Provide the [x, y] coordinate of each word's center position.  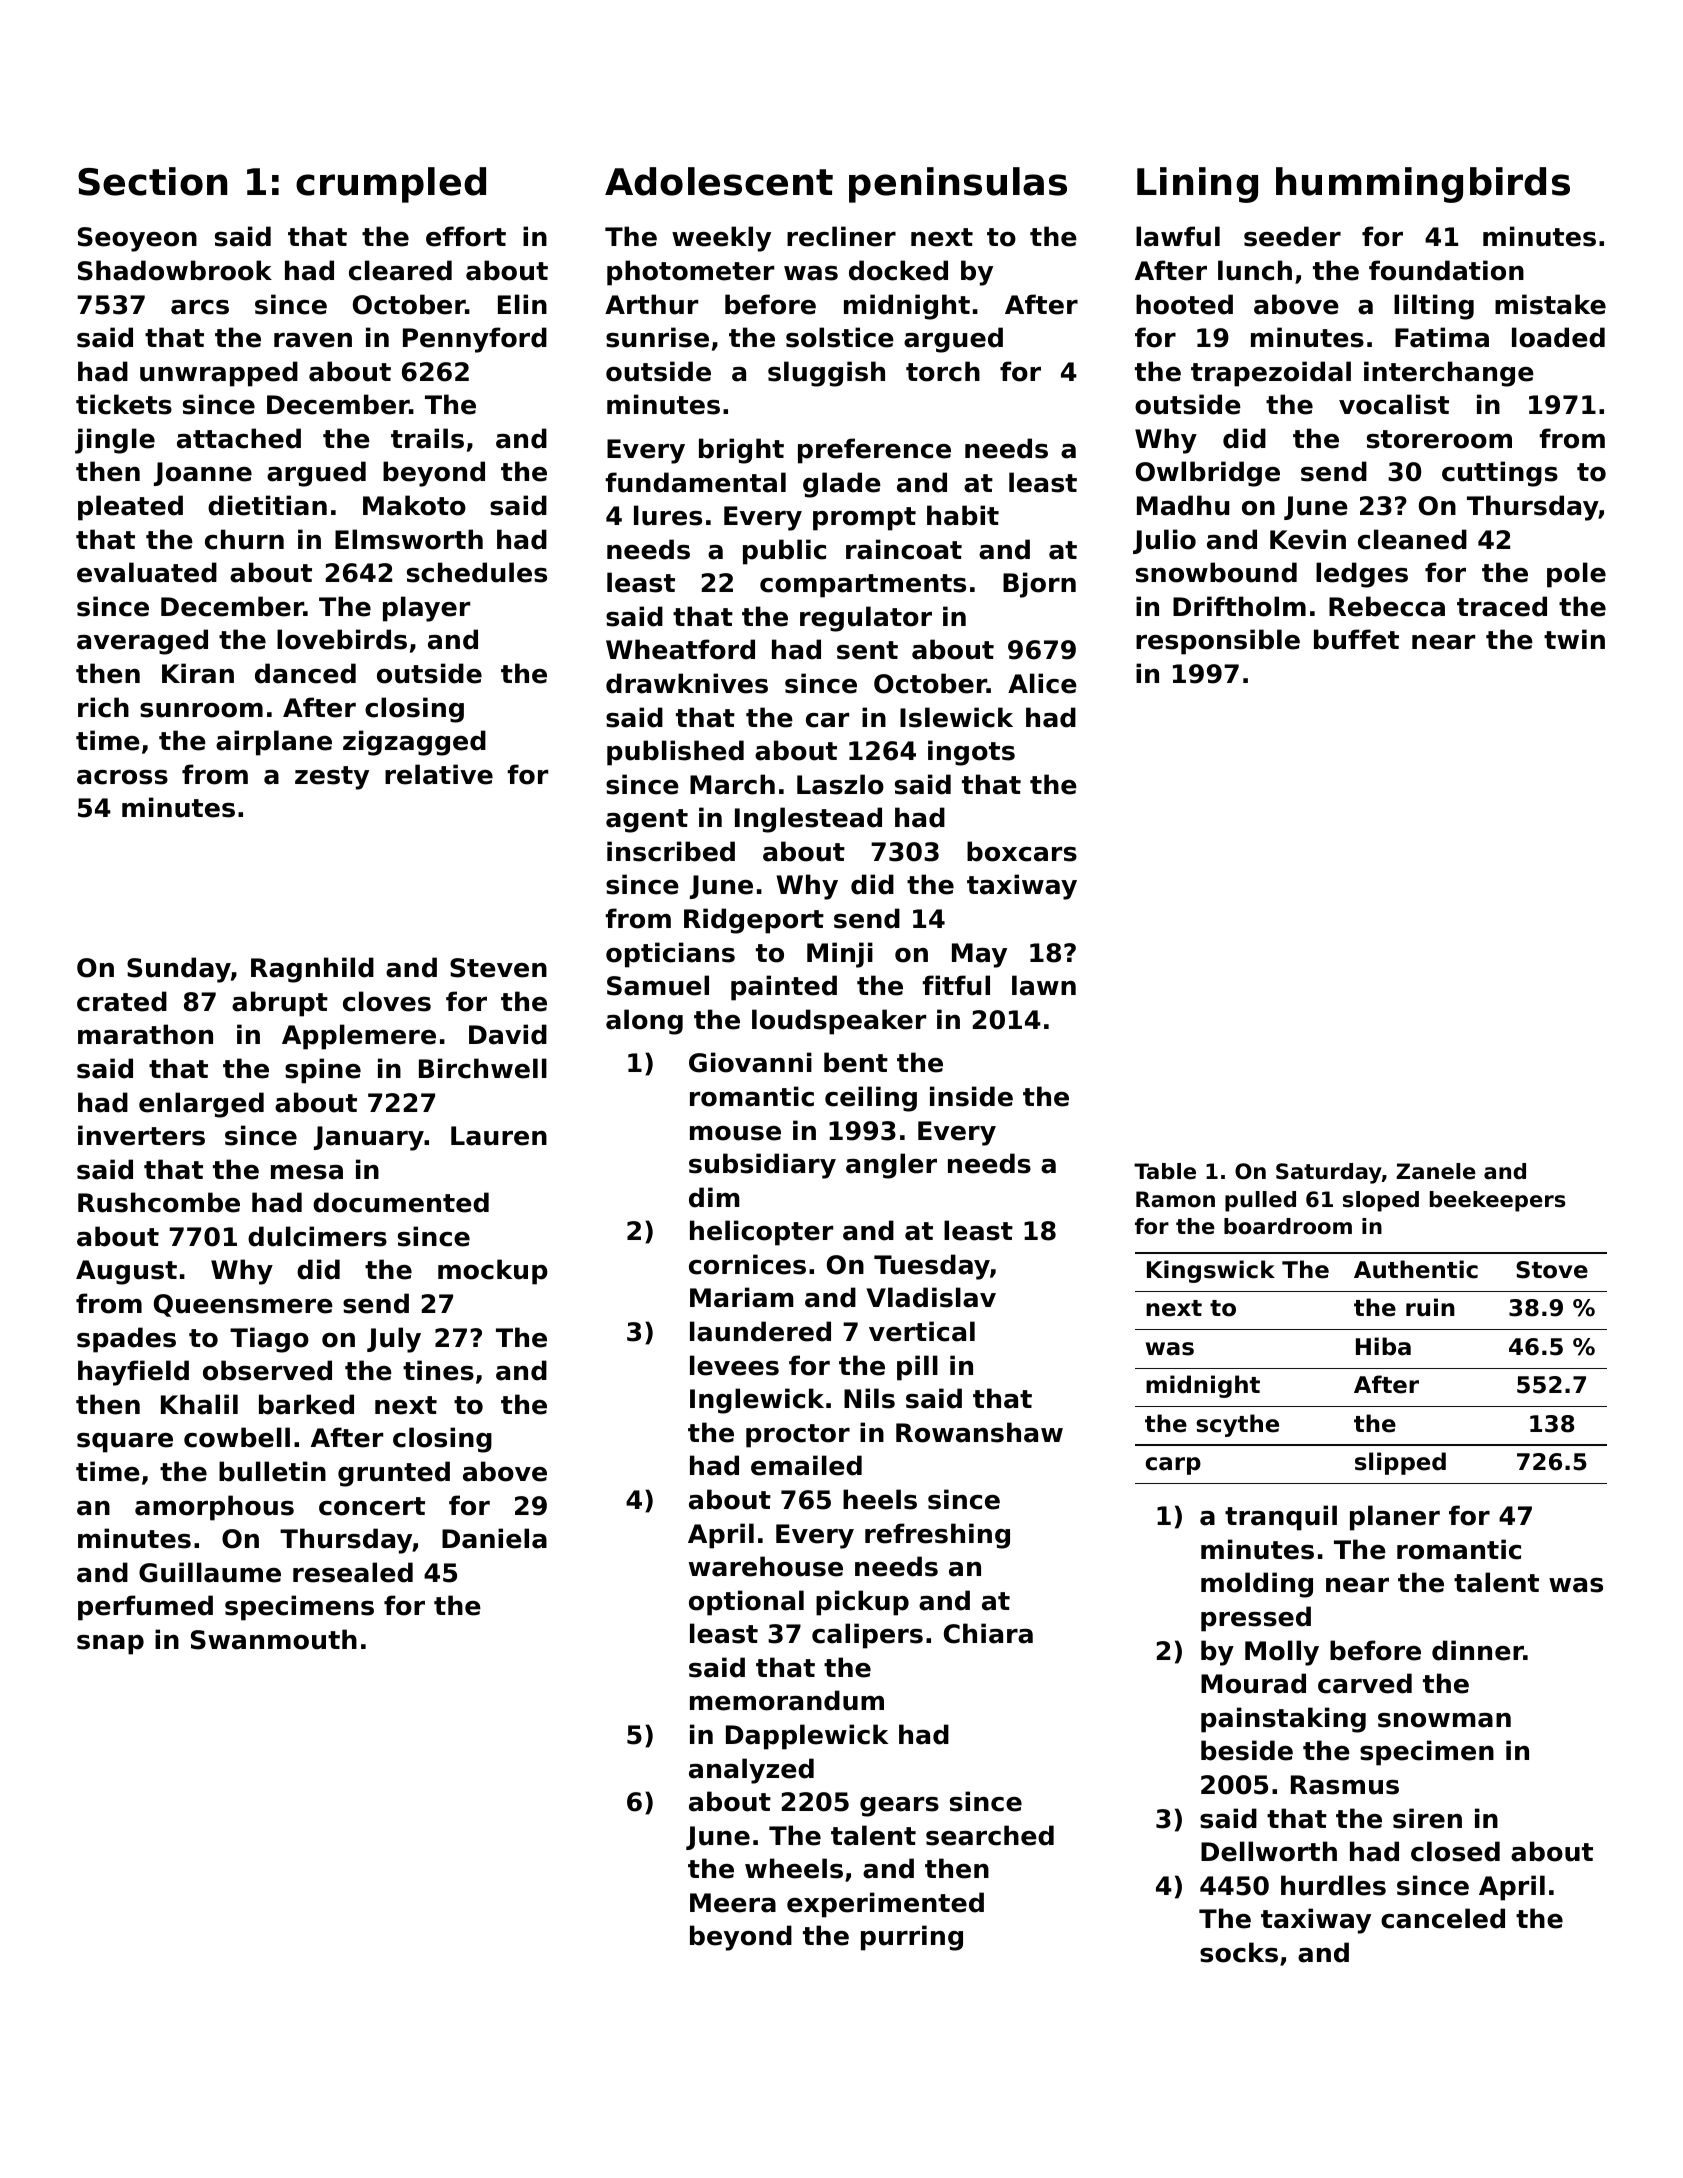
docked [898, 270]
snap [110, 1645]
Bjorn [1039, 585]
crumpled [391, 185]
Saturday [1329, 1173]
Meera [733, 1903]
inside [971, 1096]
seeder [1292, 236]
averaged [142, 642]
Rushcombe [159, 1202]
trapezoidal [1271, 374]
